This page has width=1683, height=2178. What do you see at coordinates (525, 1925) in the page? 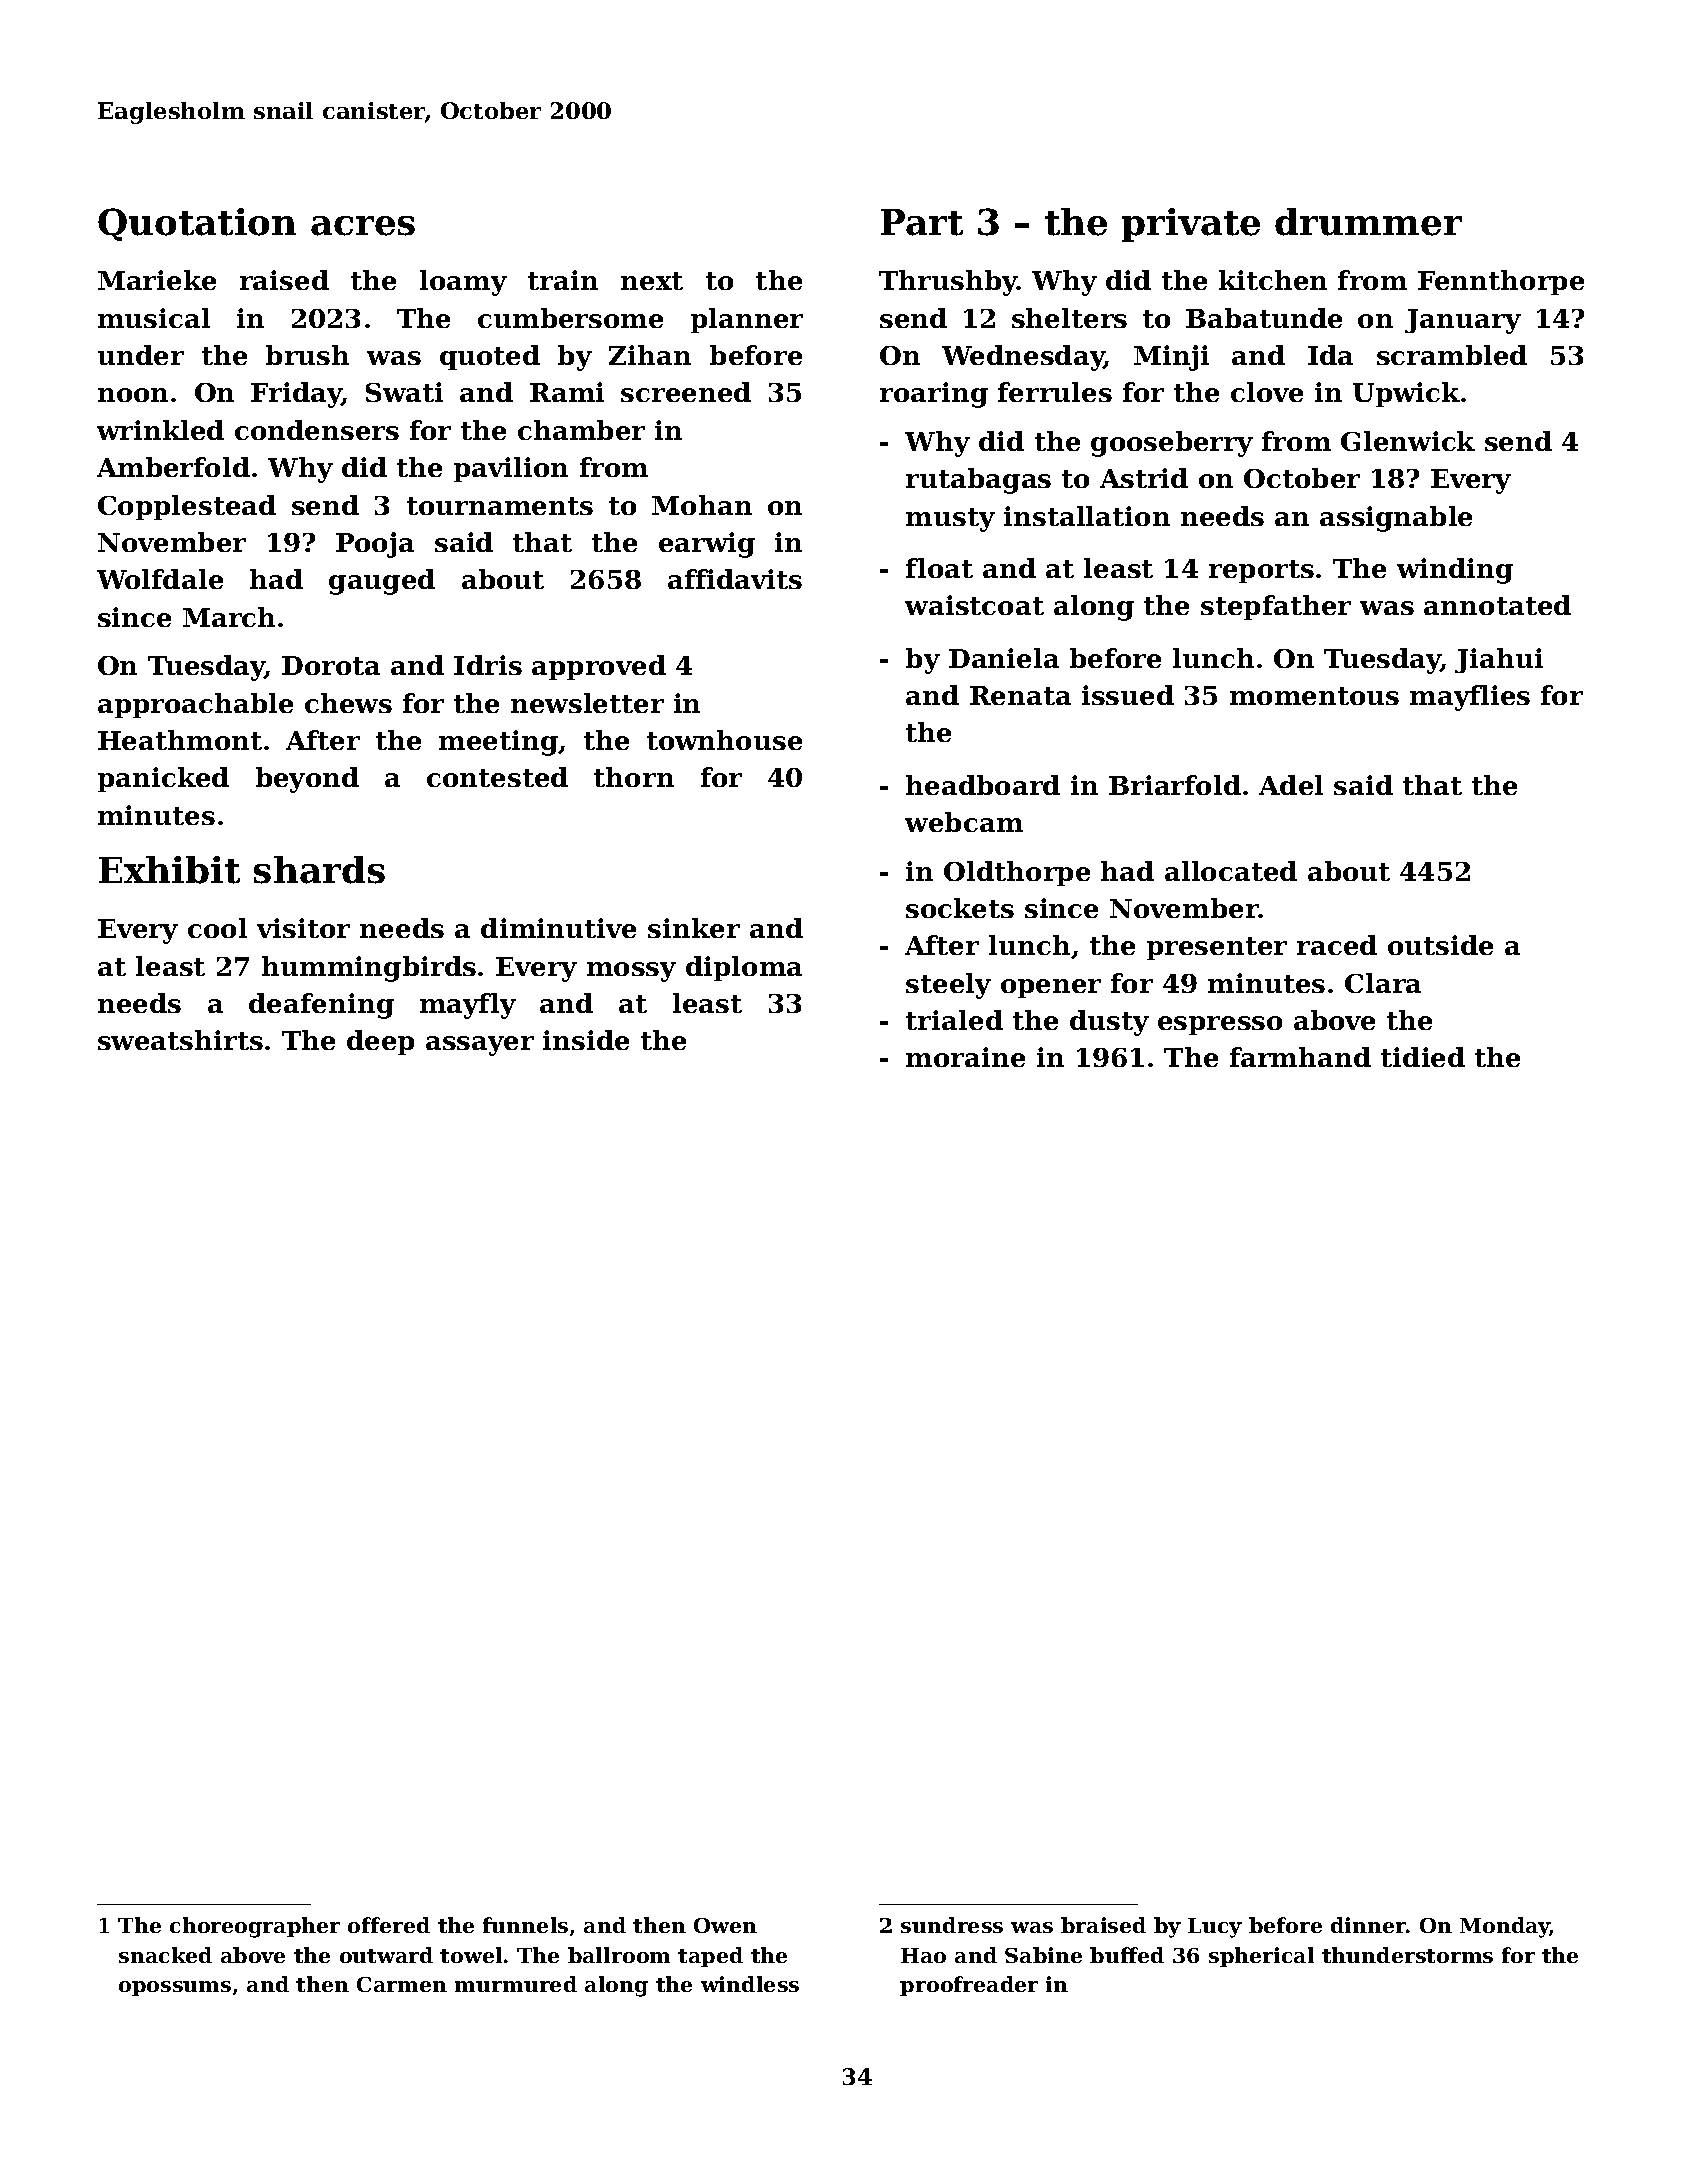
I see `funnels` at bounding box center [525, 1925].
